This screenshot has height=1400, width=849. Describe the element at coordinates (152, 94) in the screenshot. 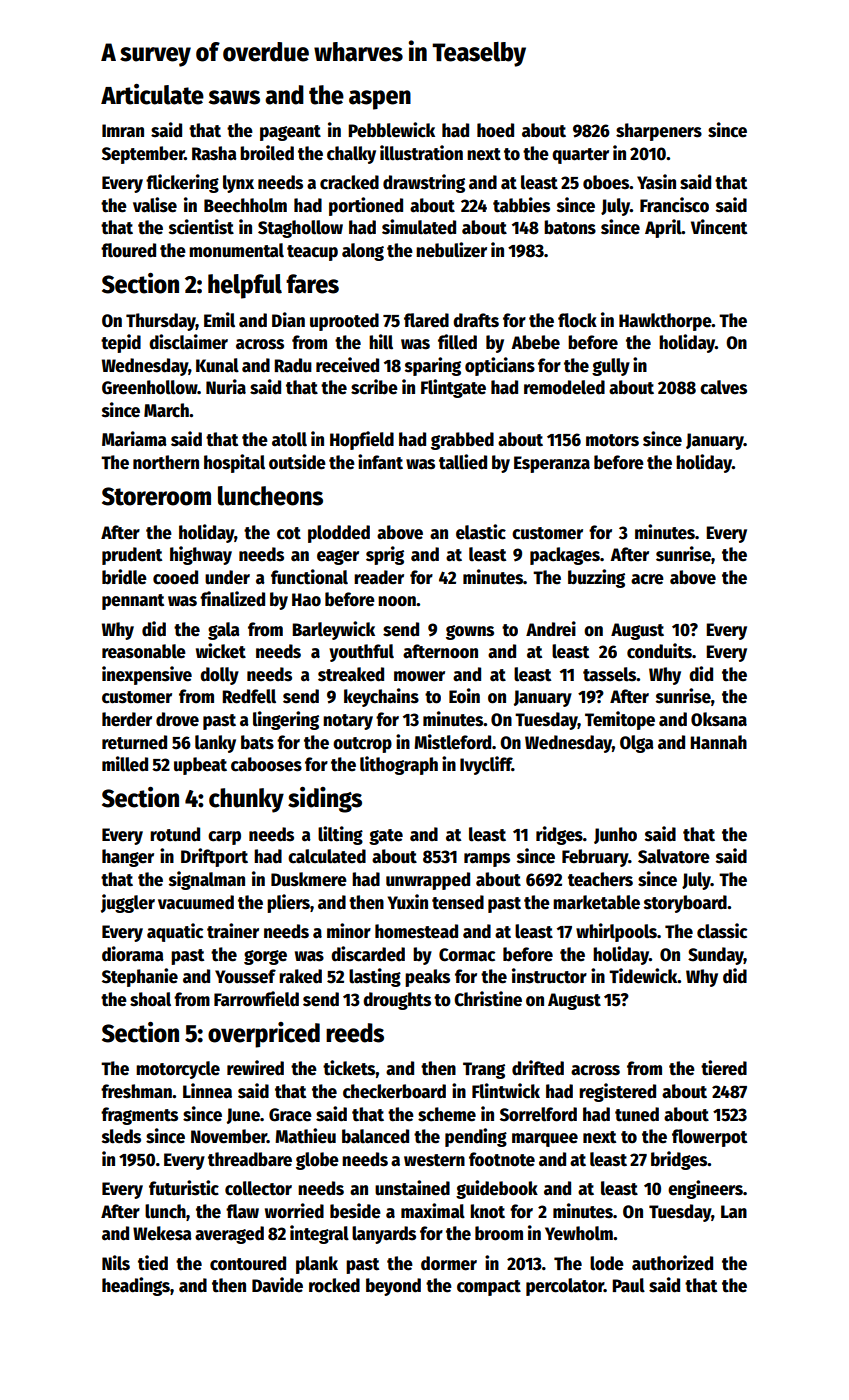

I see `Articulate` at that location.
